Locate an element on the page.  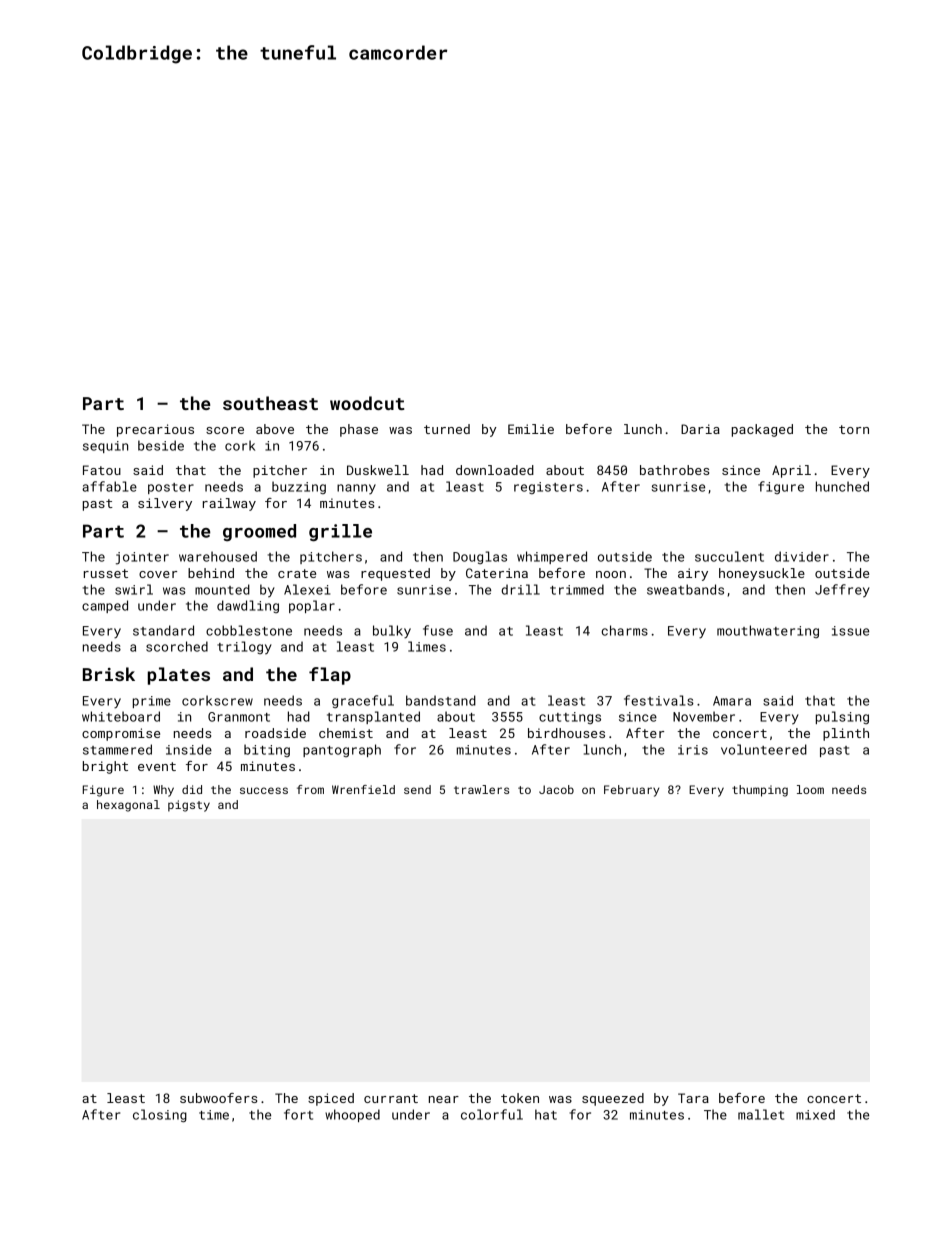
closing is located at coordinates (160, 1115).
